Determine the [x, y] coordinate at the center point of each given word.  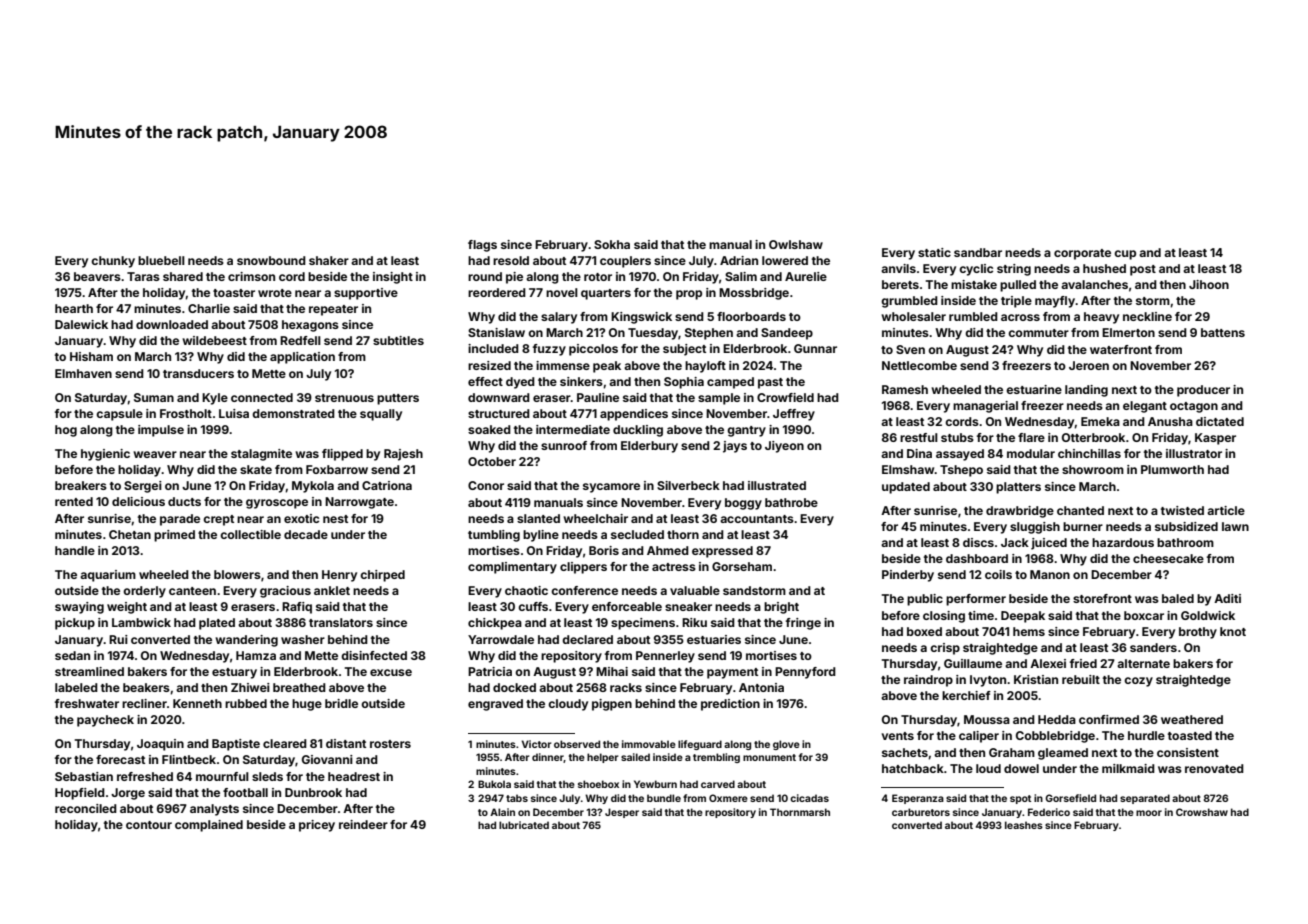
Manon [1050, 574]
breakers [81, 485]
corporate [1082, 254]
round [485, 276]
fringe [803, 624]
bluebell [161, 260]
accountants [757, 519]
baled [1178, 598]
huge [307, 705]
